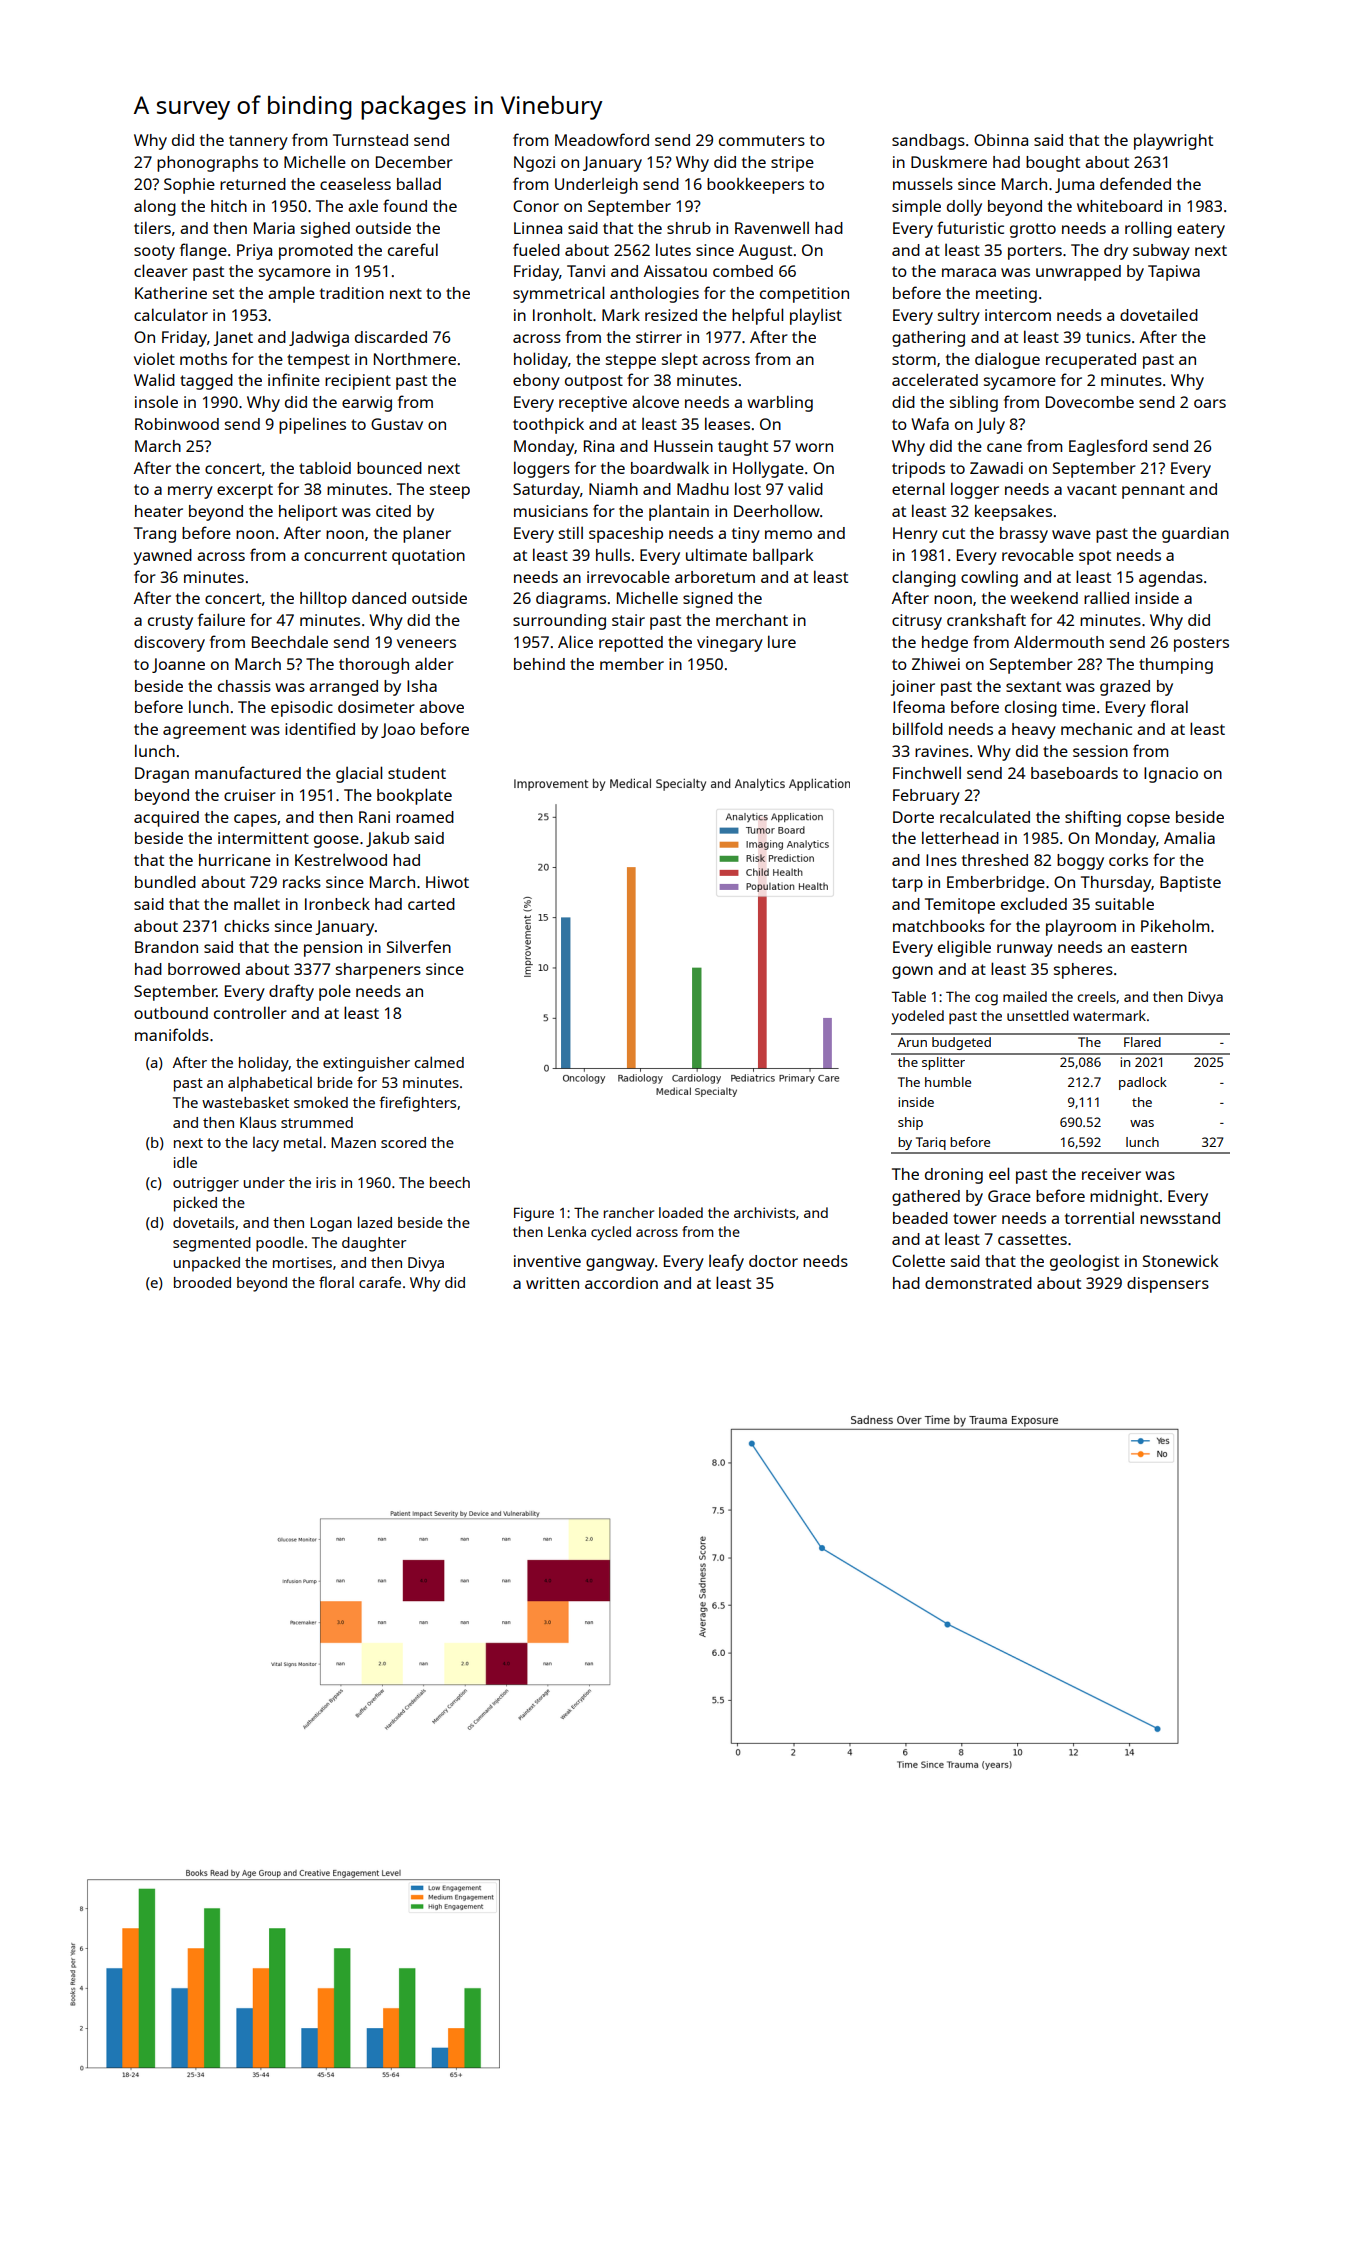 The width and height of the screenshot is (1364, 2246). What do you see at coordinates (783, 556) in the screenshot?
I see `ballpark` at bounding box center [783, 556].
